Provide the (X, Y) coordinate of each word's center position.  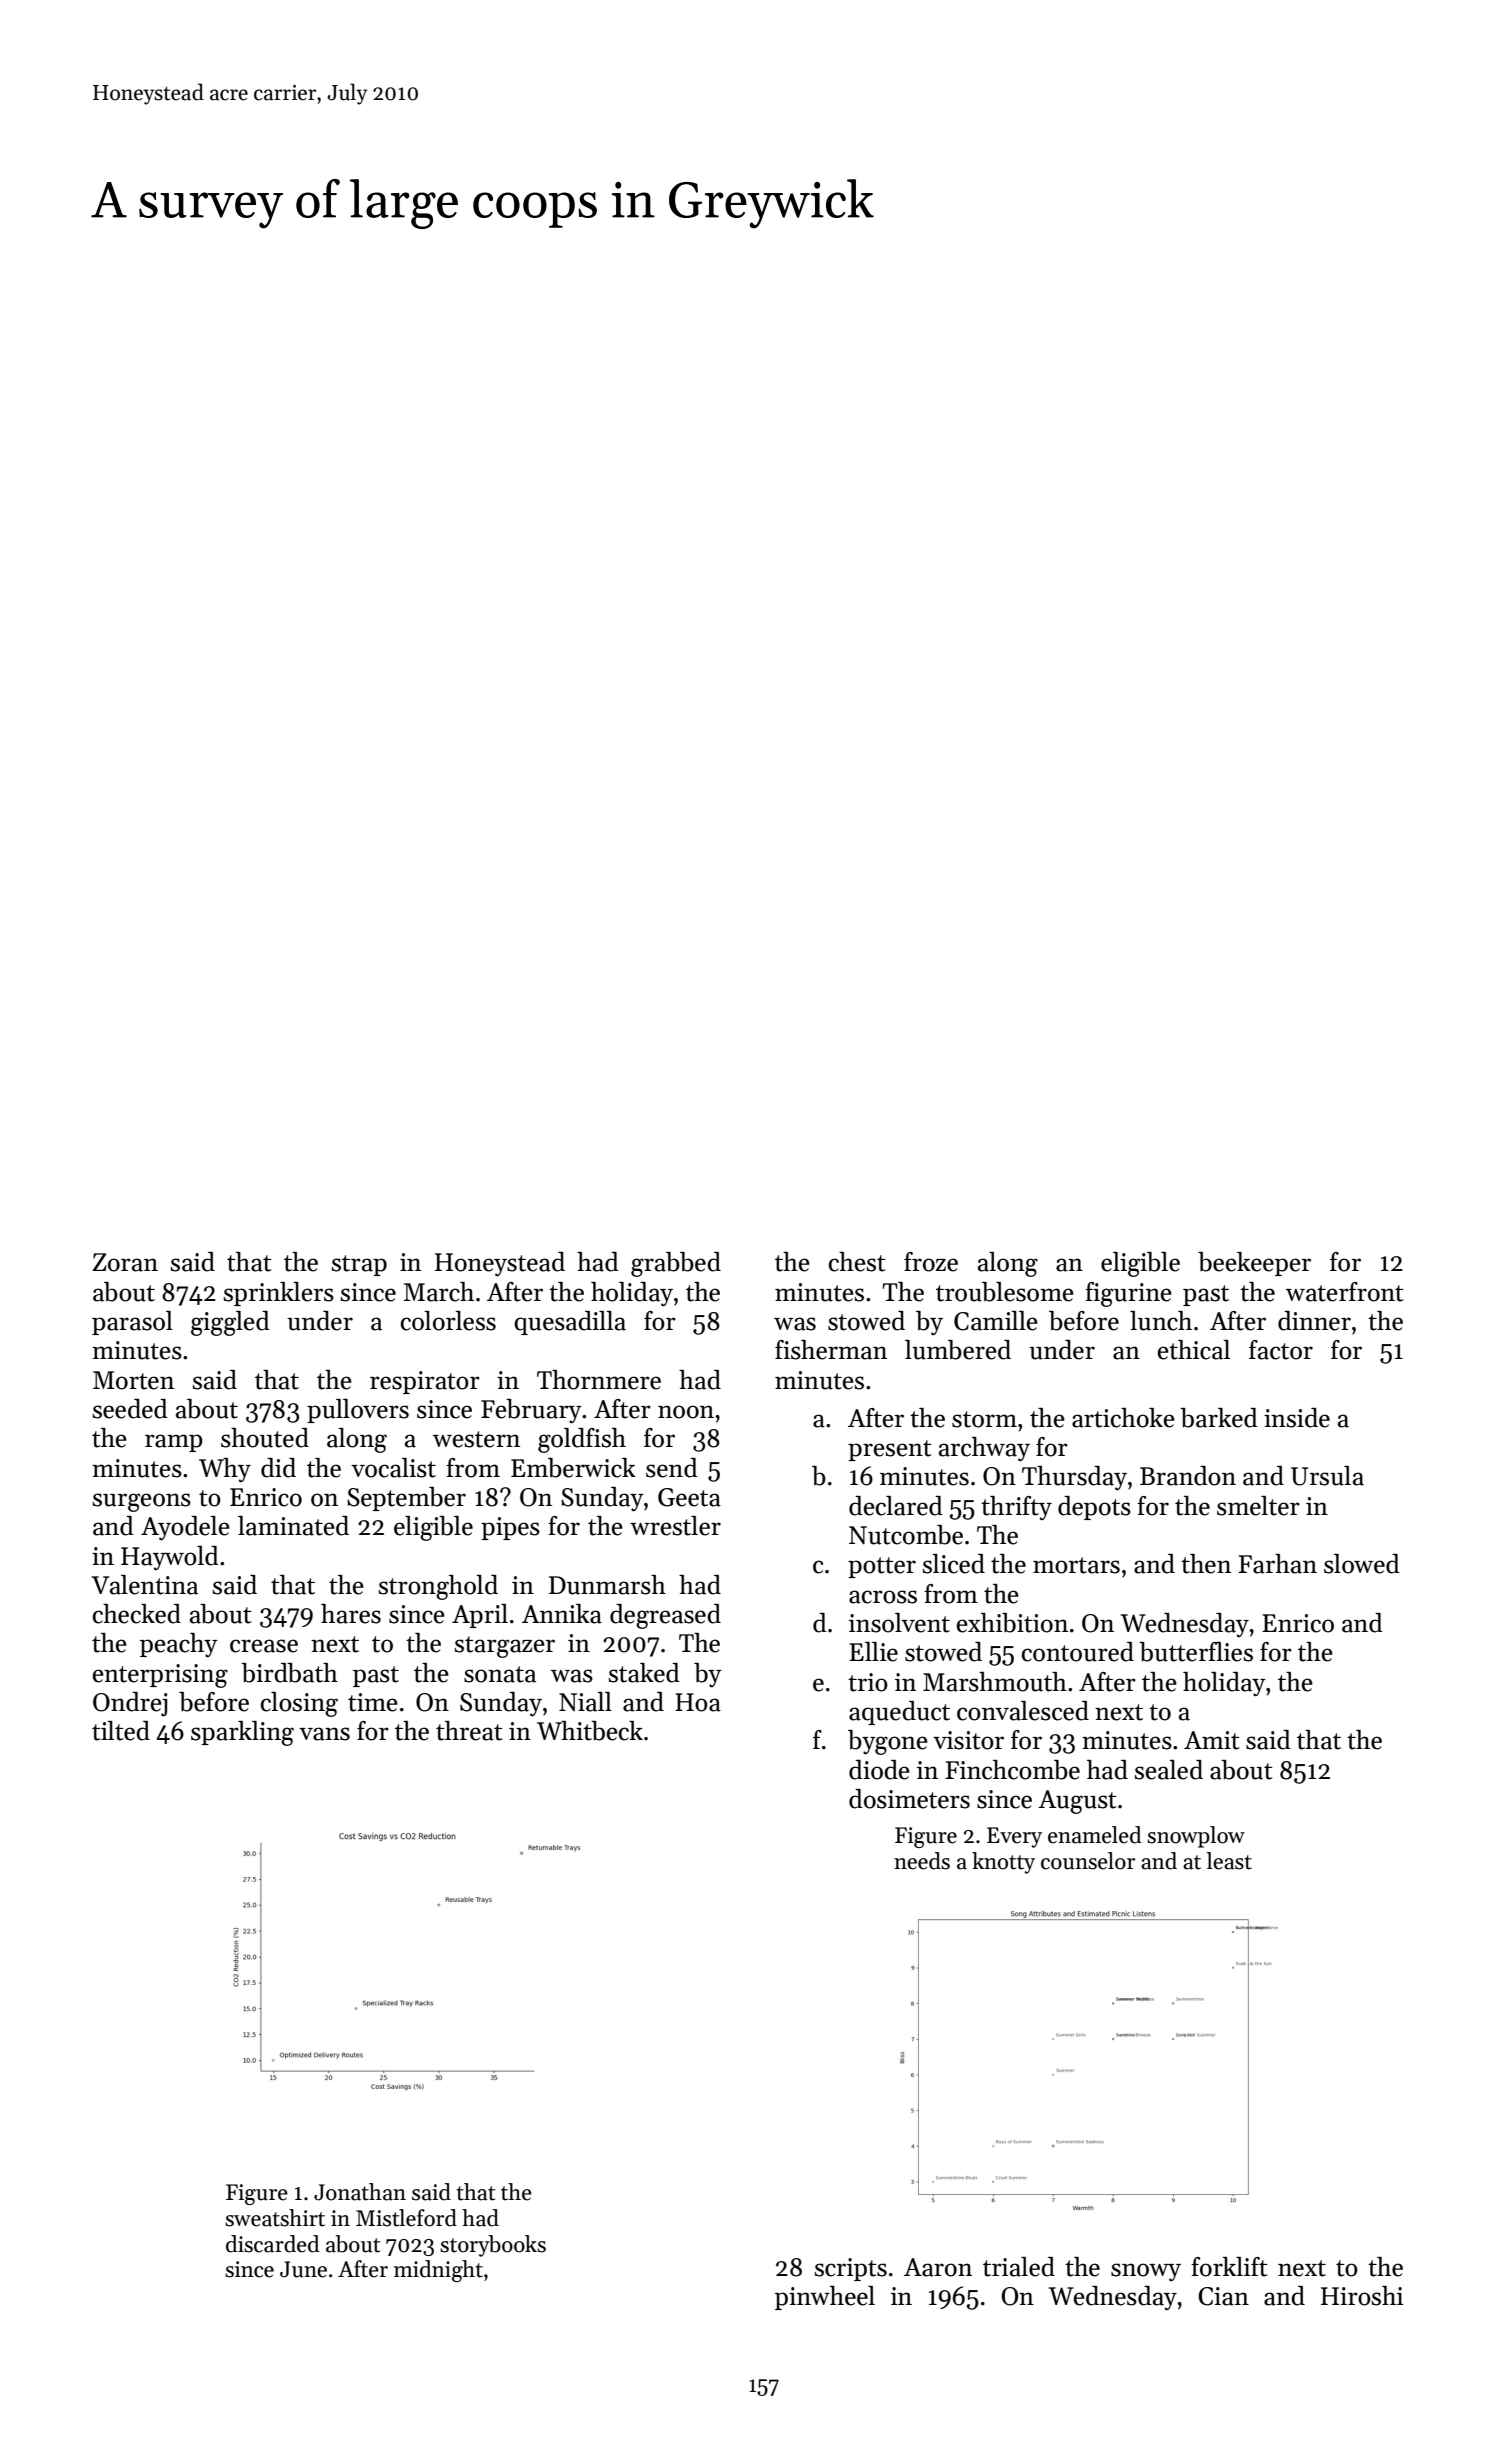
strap (359, 1265)
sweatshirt (275, 2218)
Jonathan (360, 2192)
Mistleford (406, 2218)
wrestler (675, 1526)
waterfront (1345, 1292)
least (1229, 1861)
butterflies (1196, 1652)
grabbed (676, 1264)
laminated (293, 1526)
